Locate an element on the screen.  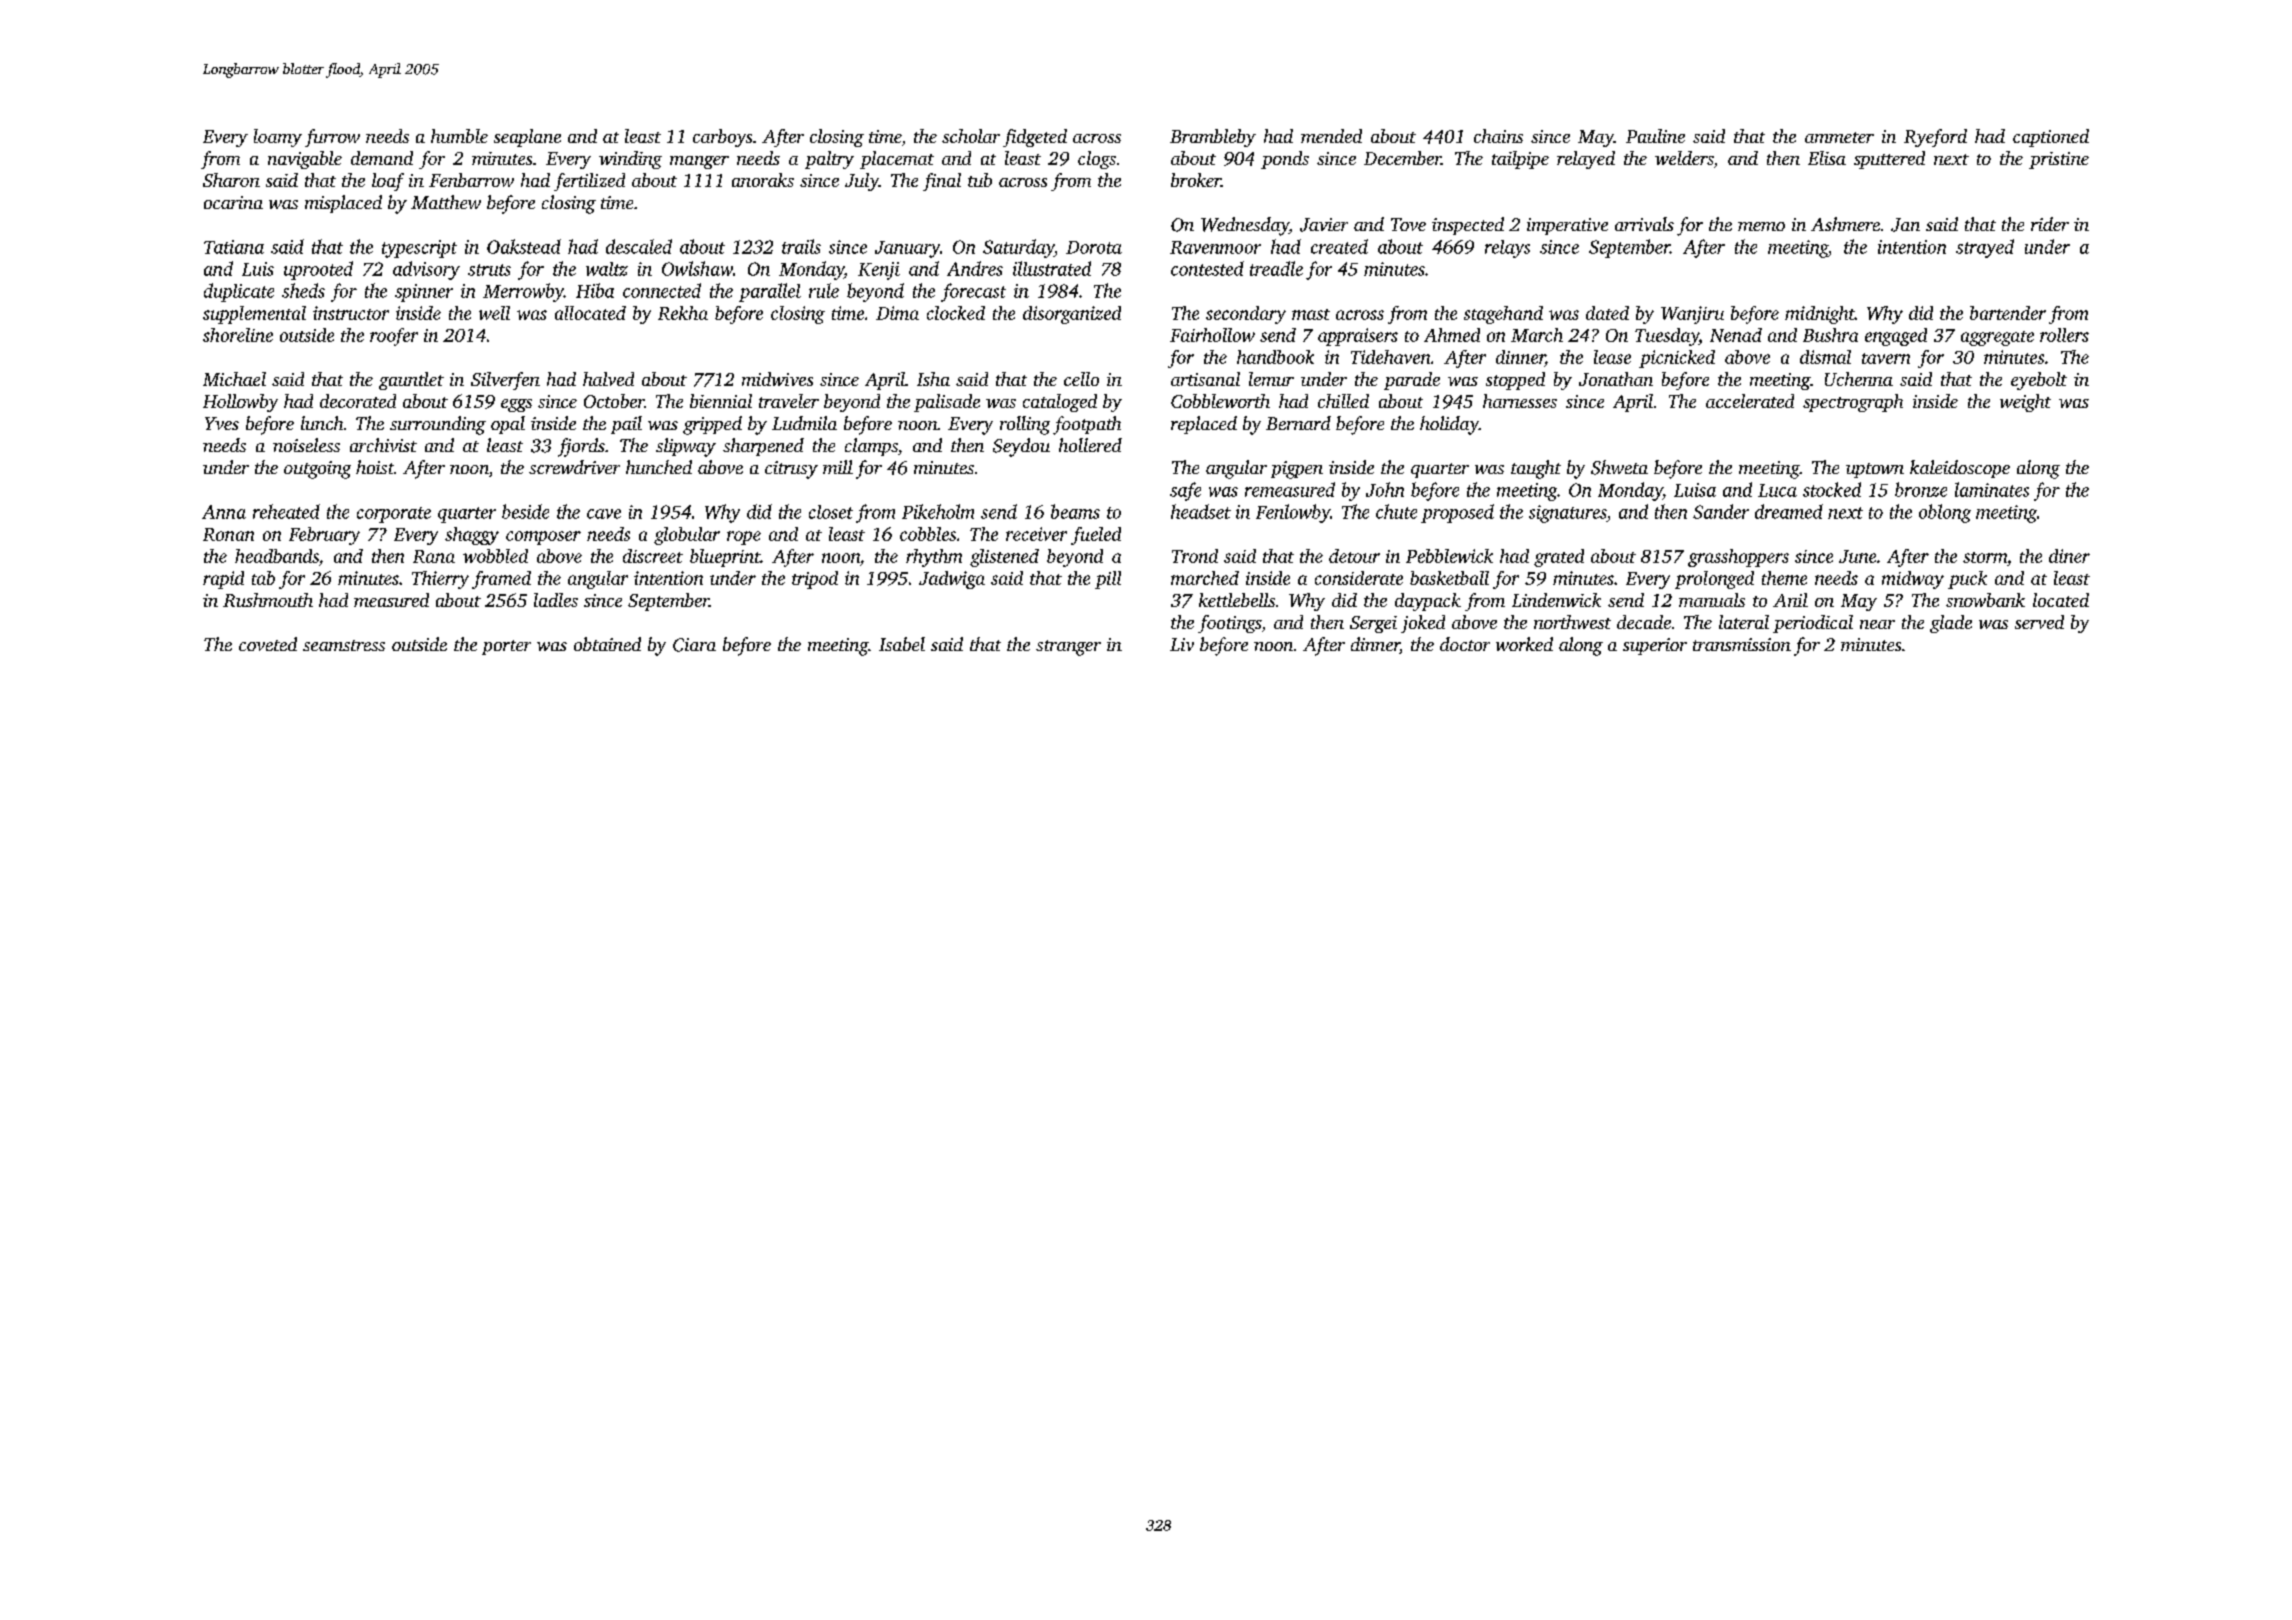
Sander is located at coordinates (1721, 511).
